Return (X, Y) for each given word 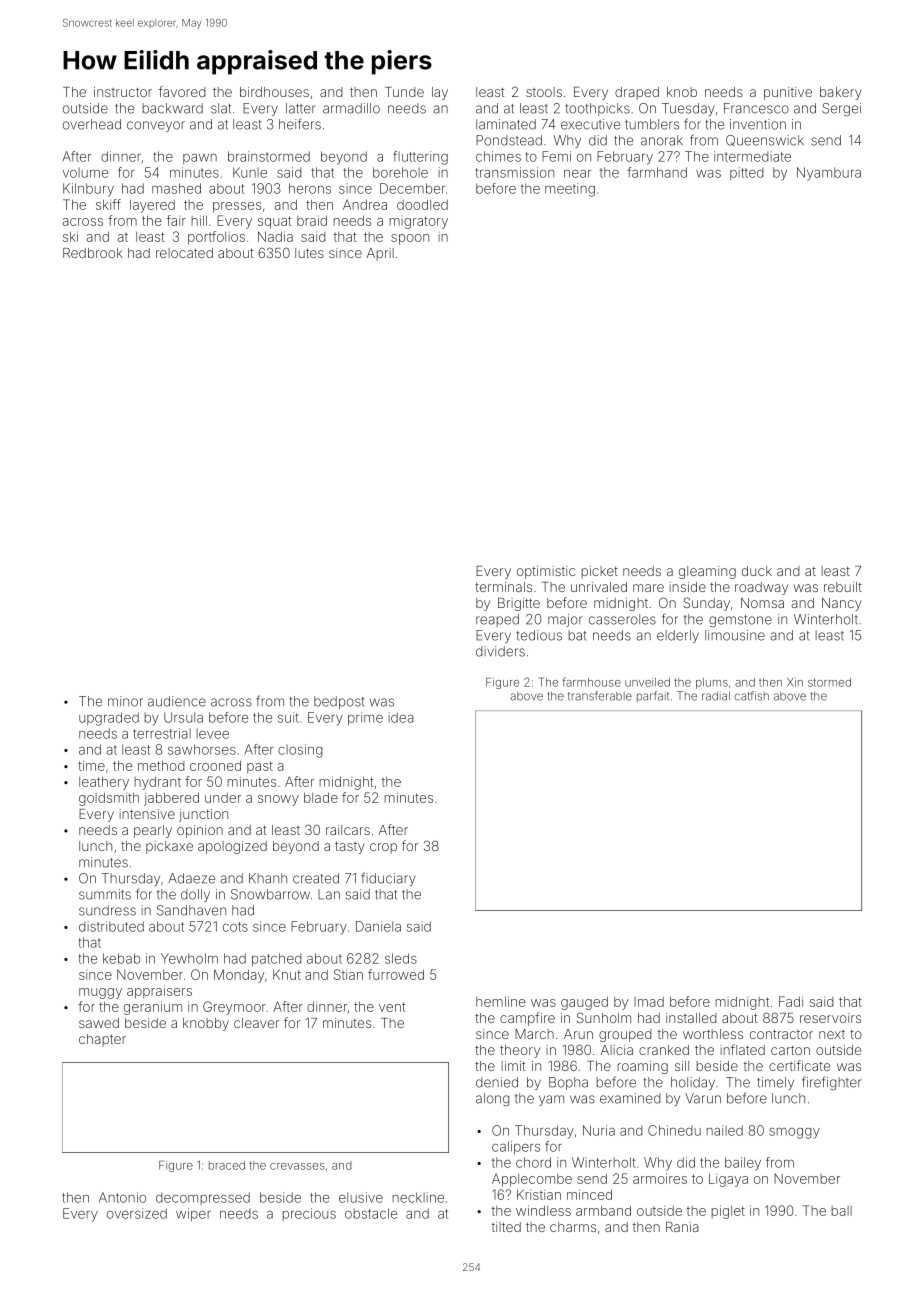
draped (637, 93)
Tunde (404, 92)
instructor (123, 92)
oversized (137, 1213)
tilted (506, 1227)
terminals (503, 587)
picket (600, 572)
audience (177, 701)
